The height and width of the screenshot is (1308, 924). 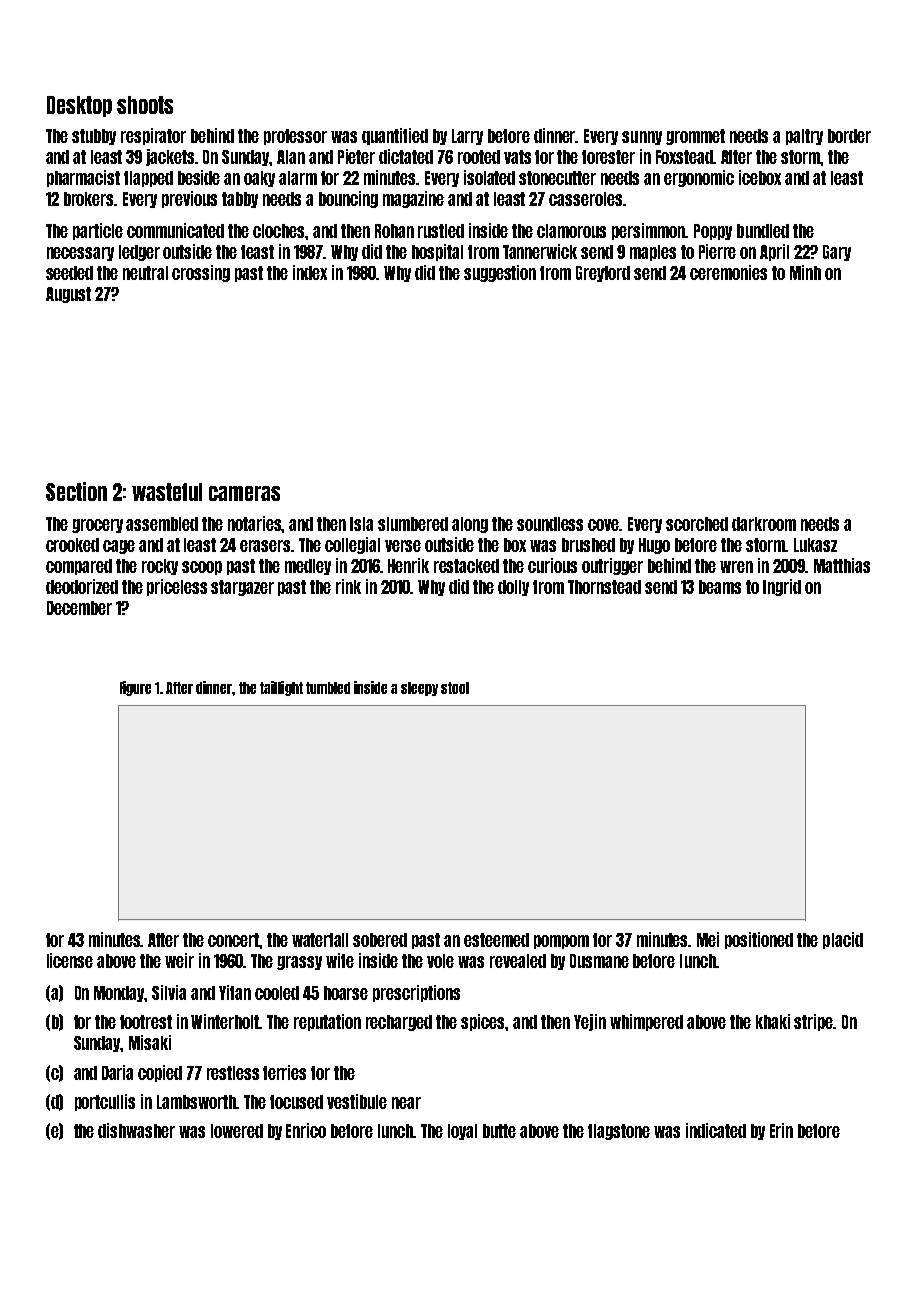 I want to click on soundless, so click(x=550, y=524).
